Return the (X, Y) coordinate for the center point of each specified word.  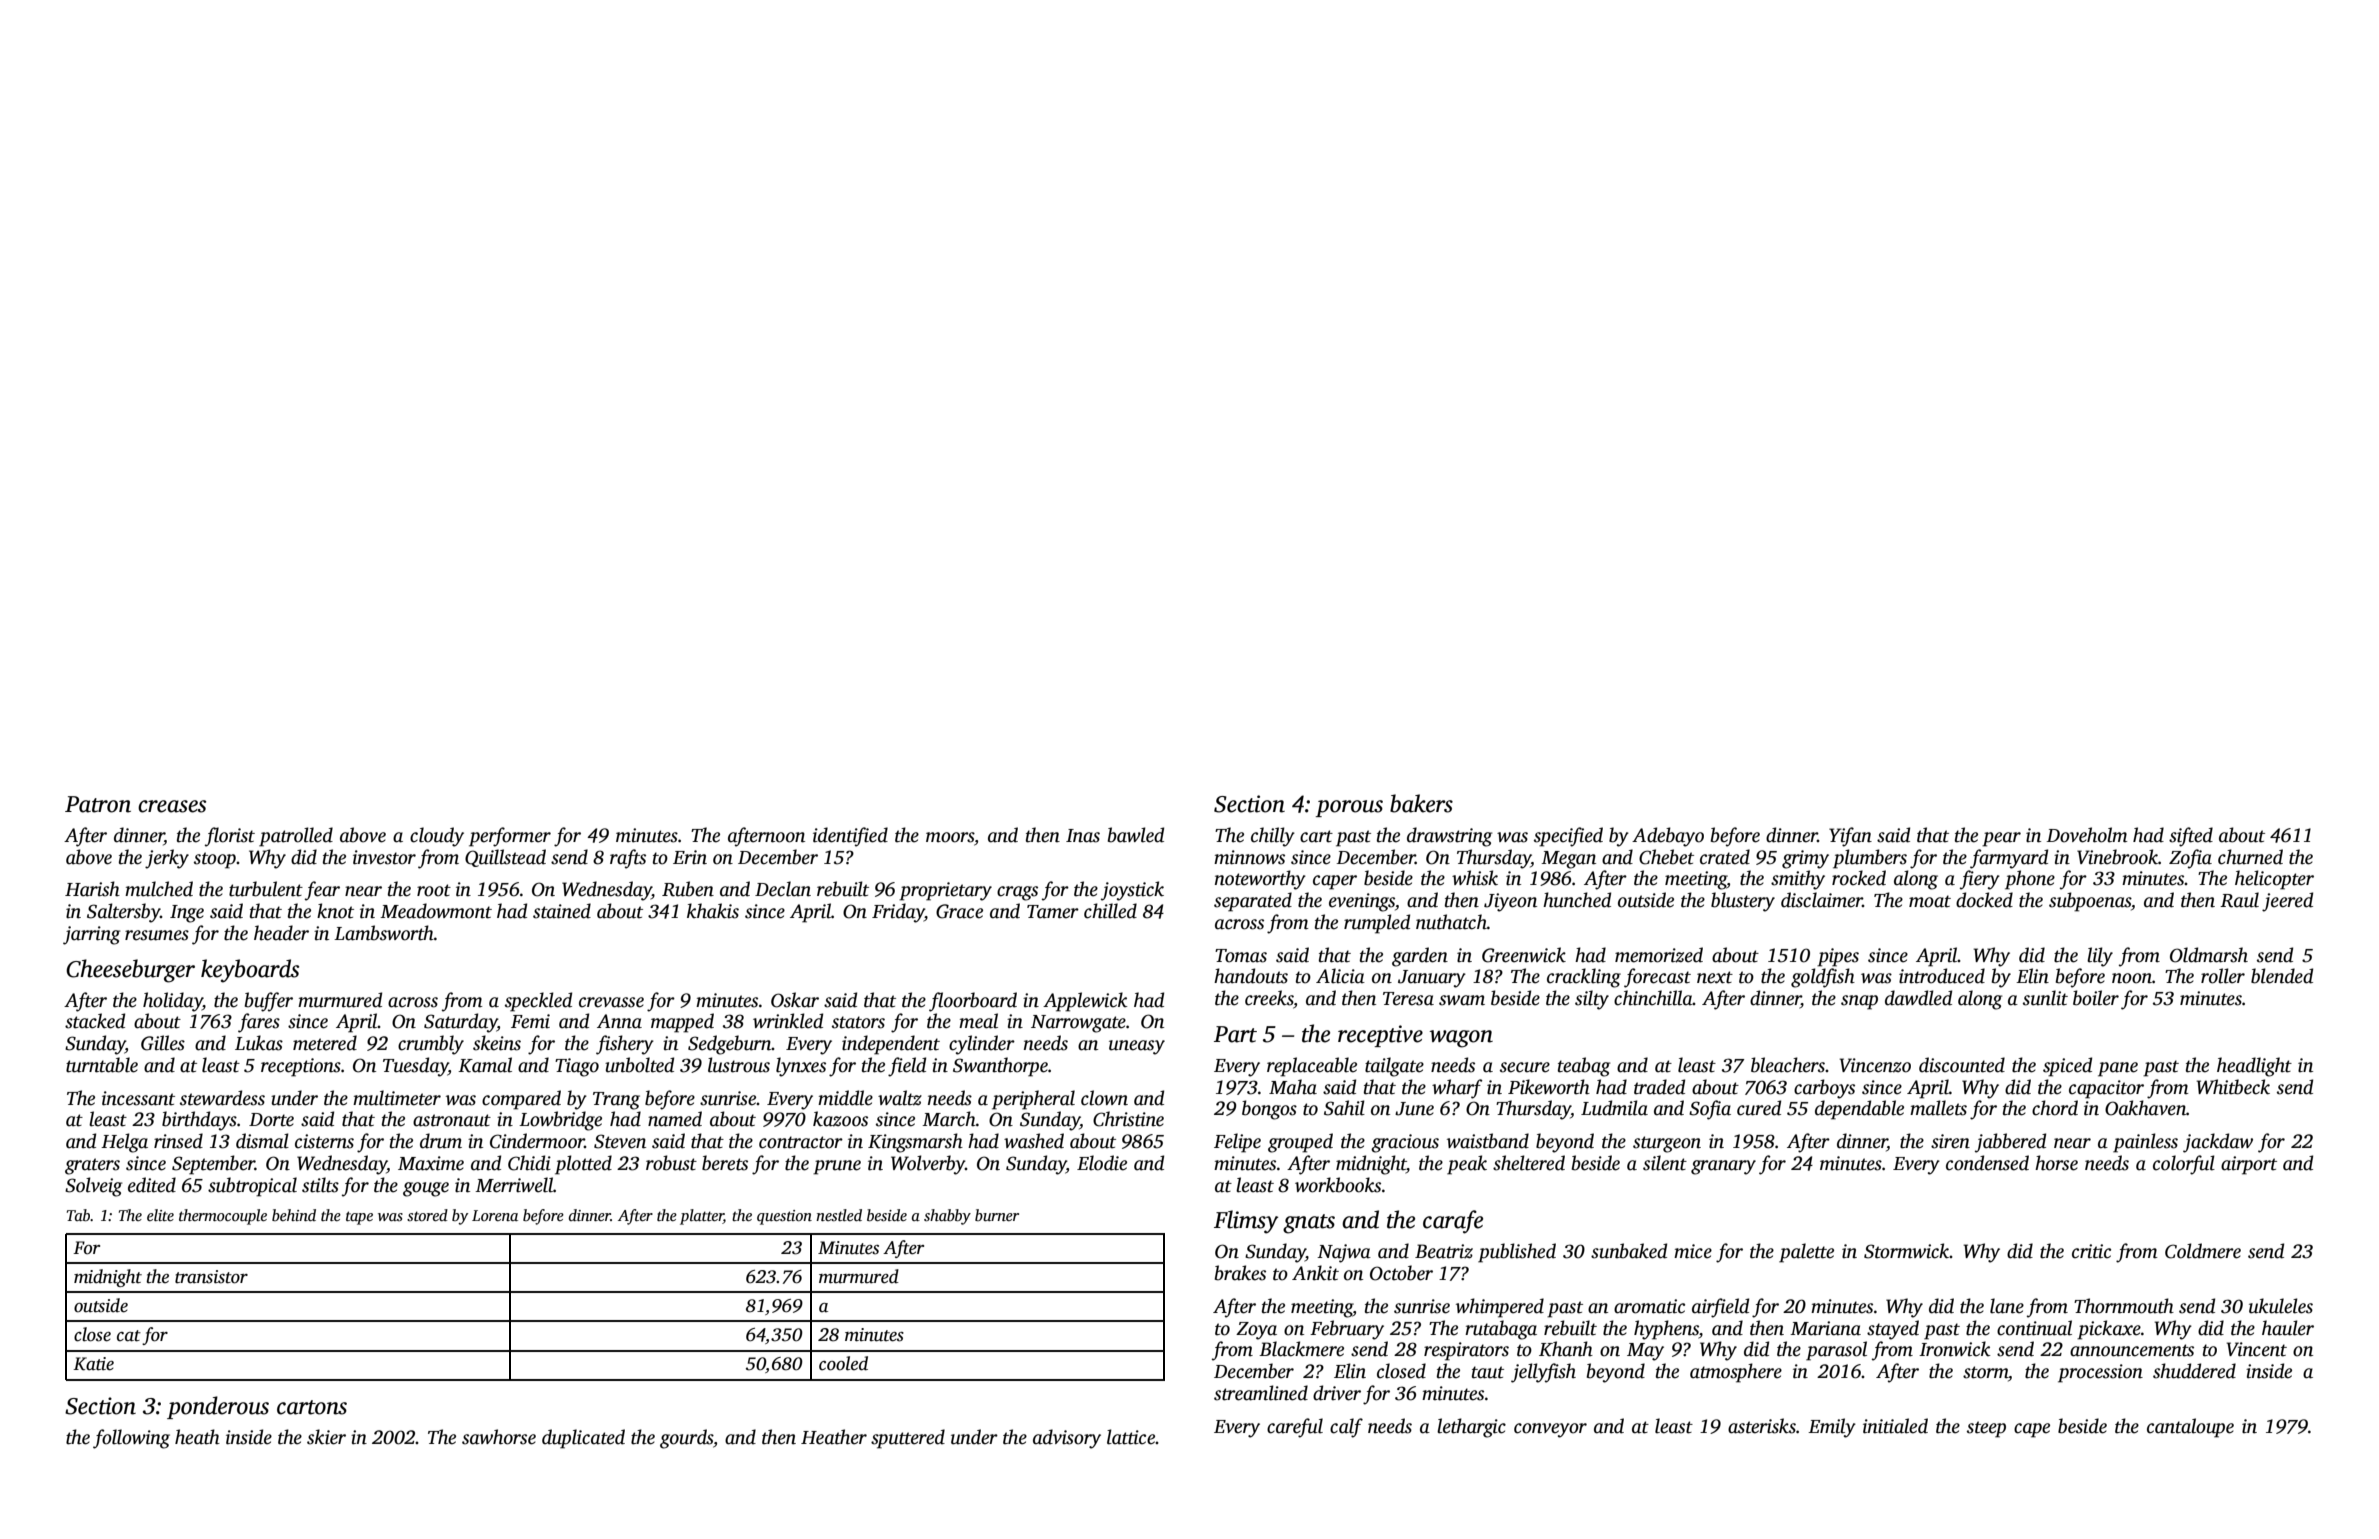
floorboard (973, 1002)
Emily (1832, 1428)
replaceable (1312, 1067)
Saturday (460, 1023)
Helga (124, 1143)
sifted (2191, 837)
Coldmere (2203, 1251)
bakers (1421, 803)
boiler (2096, 998)
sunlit (2045, 998)
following (131, 1439)
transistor (211, 1277)
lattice (1131, 1437)
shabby (947, 1217)
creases (172, 806)
